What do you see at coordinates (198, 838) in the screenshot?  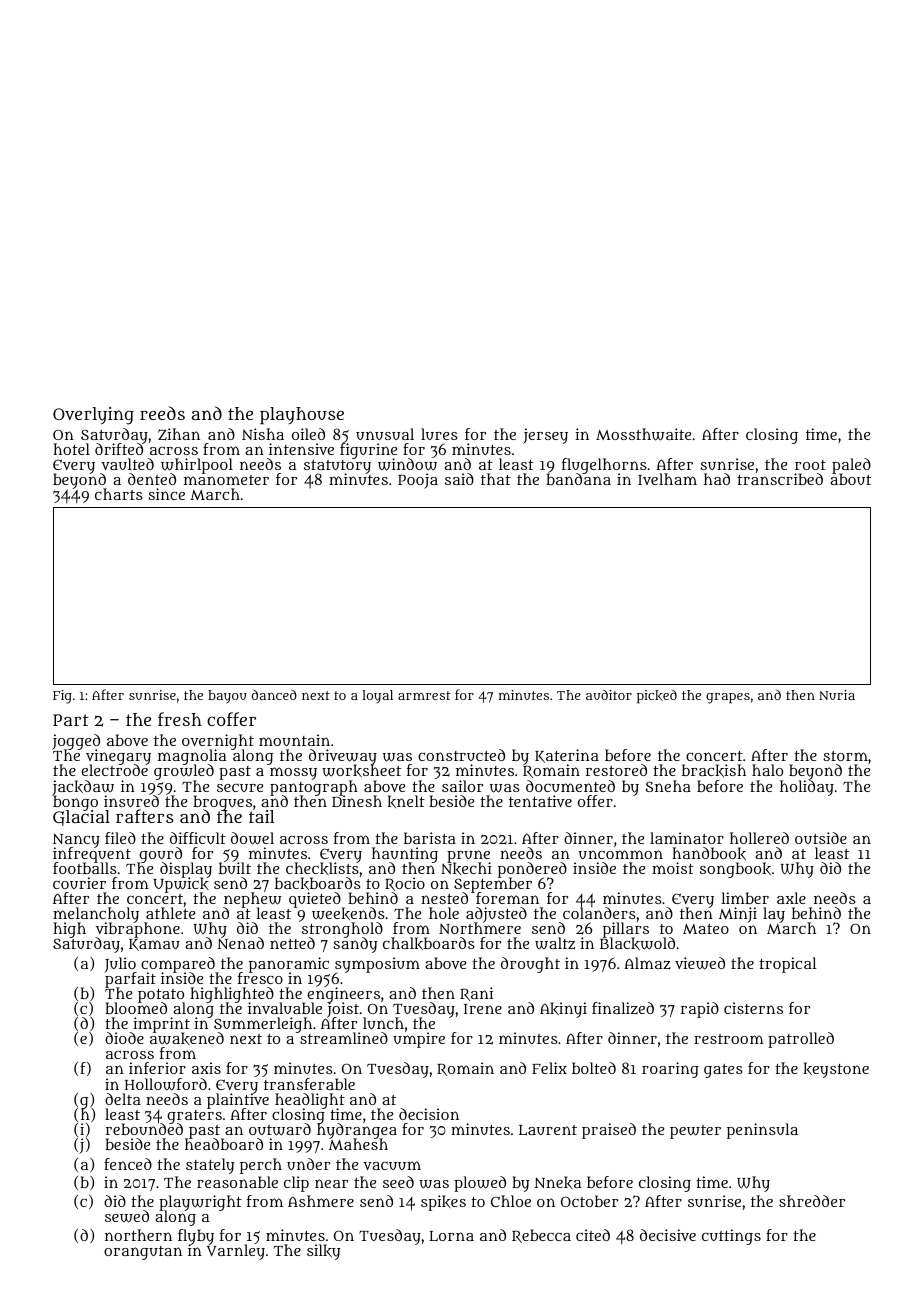 I see `difficult` at bounding box center [198, 838].
